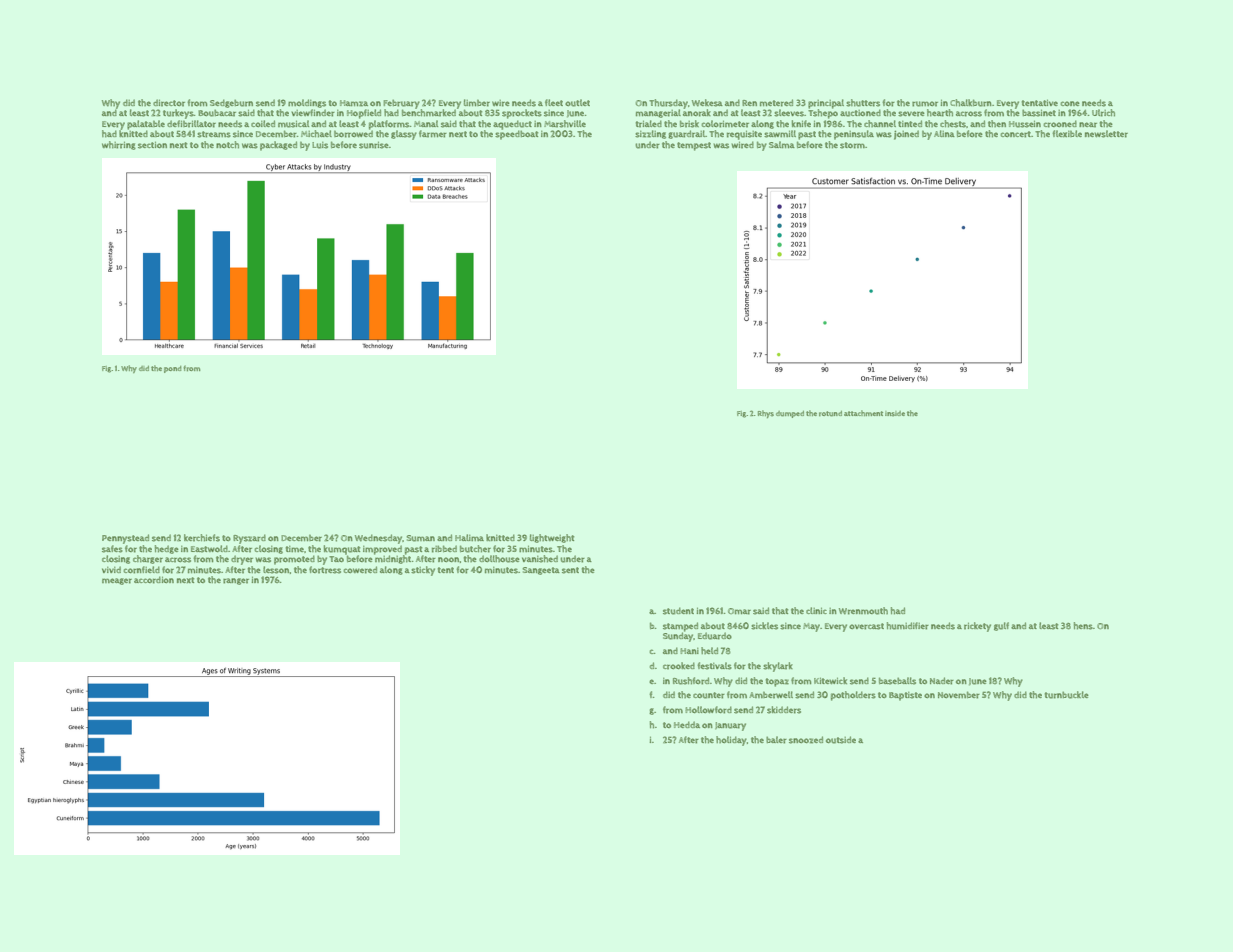 This screenshot has width=1233, height=952. What do you see at coordinates (782, 144) in the screenshot?
I see `Salma` at bounding box center [782, 144].
